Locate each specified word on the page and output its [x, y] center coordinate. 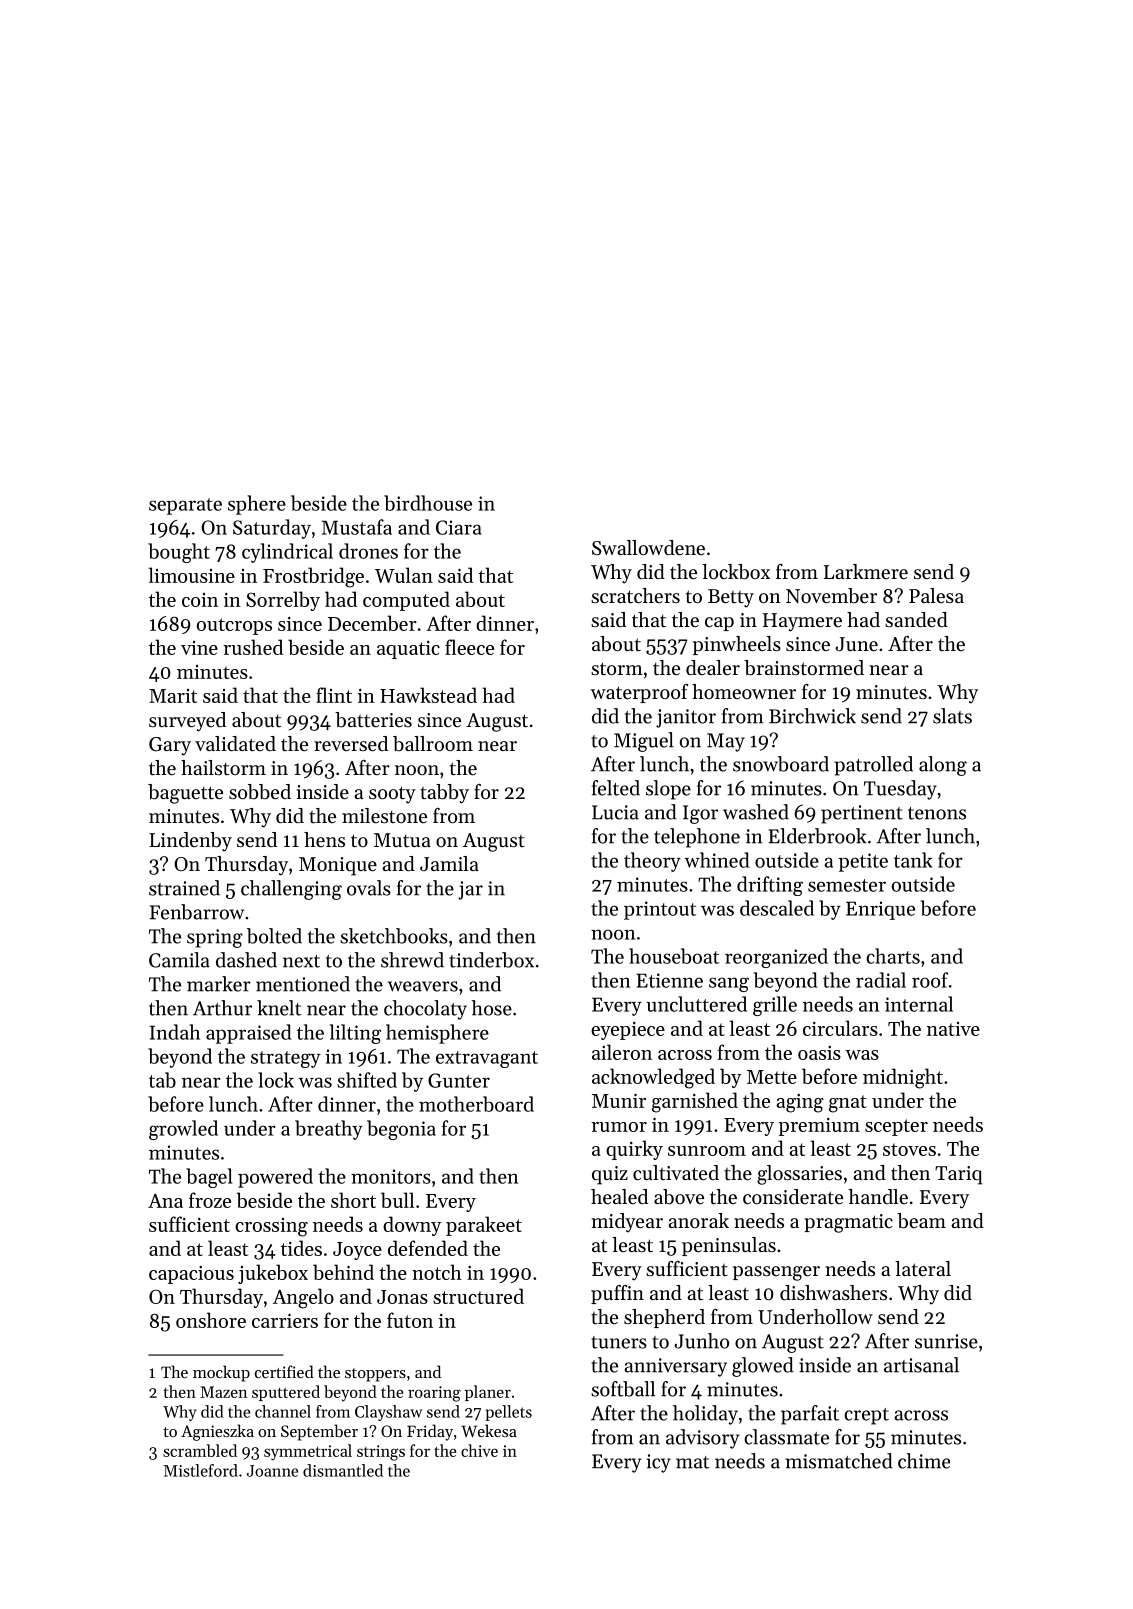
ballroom [433, 744]
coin [200, 600]
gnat [848, 1104]
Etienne [669, 980]
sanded [916, 620]
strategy [286, 1059]
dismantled [343, 1470]
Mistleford [201, 1470]
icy [658, 1463]
